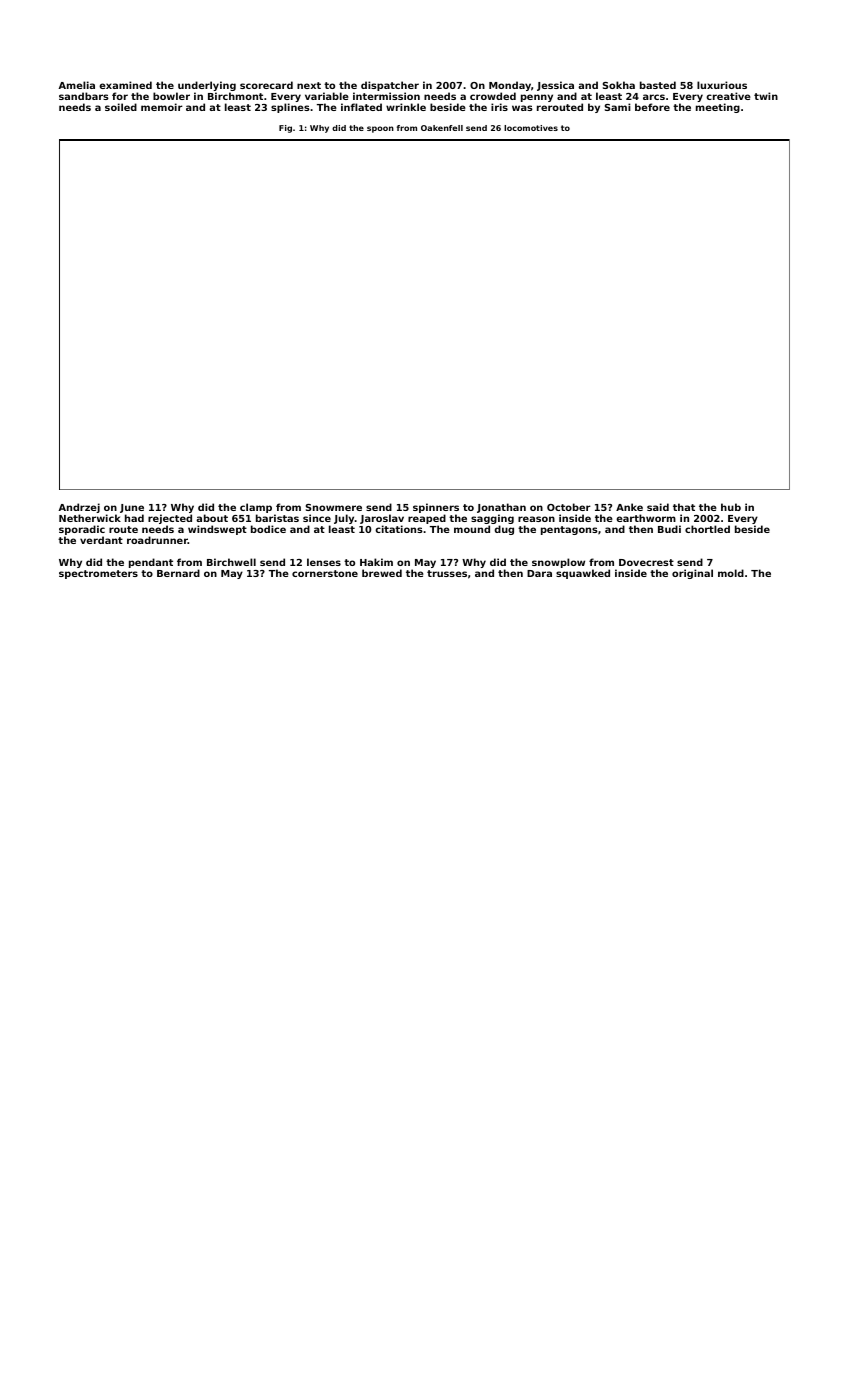  What do you see at coordinates (178, 573) in the document?
I see `Bernard` at bounding box center [178, 573].
